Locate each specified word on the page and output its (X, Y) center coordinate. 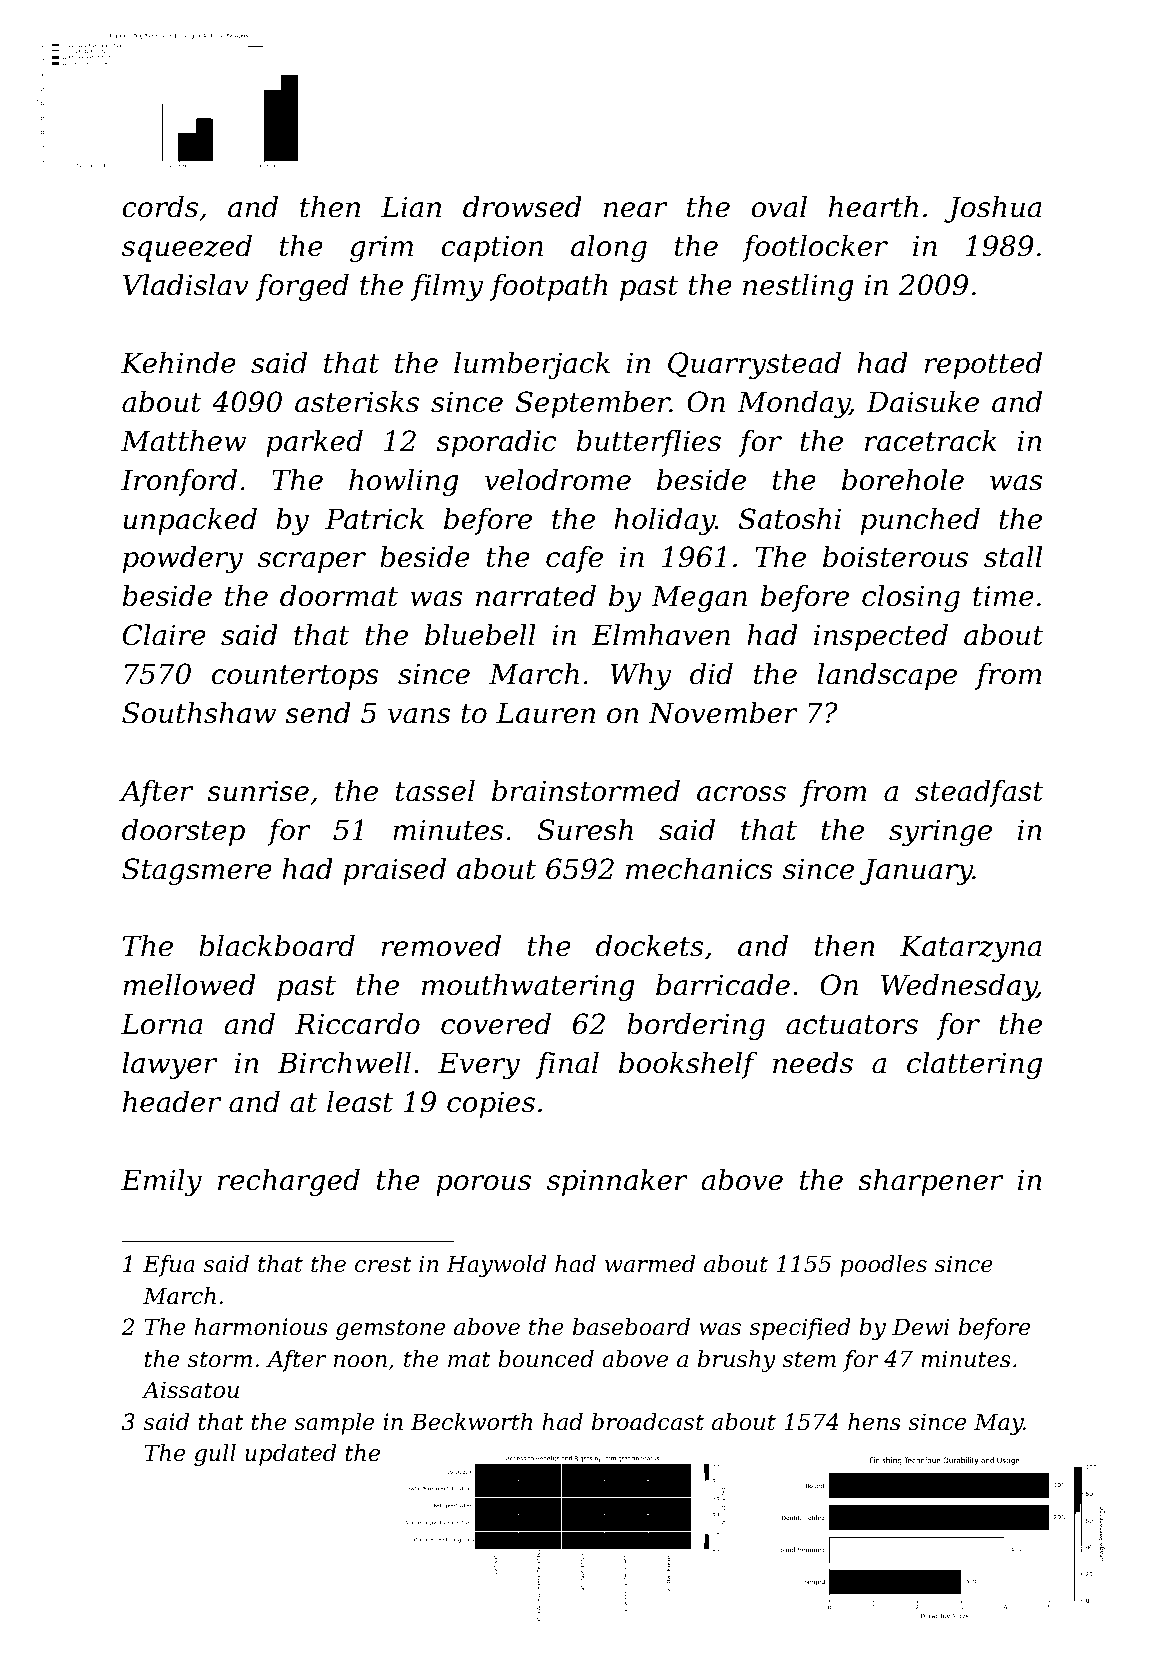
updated (290, 1455)
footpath (548, 287)
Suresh (585, 830)
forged (302, 287)
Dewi (920, 1327)
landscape (887, 676)
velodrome (558, 480)
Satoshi (790, 519)
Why (640, 676)
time (1003, 596)
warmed (650, 1264)
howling (403, 482)
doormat (339, 596)
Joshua (993, 209)
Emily (161, 1182)
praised (394, 871)
